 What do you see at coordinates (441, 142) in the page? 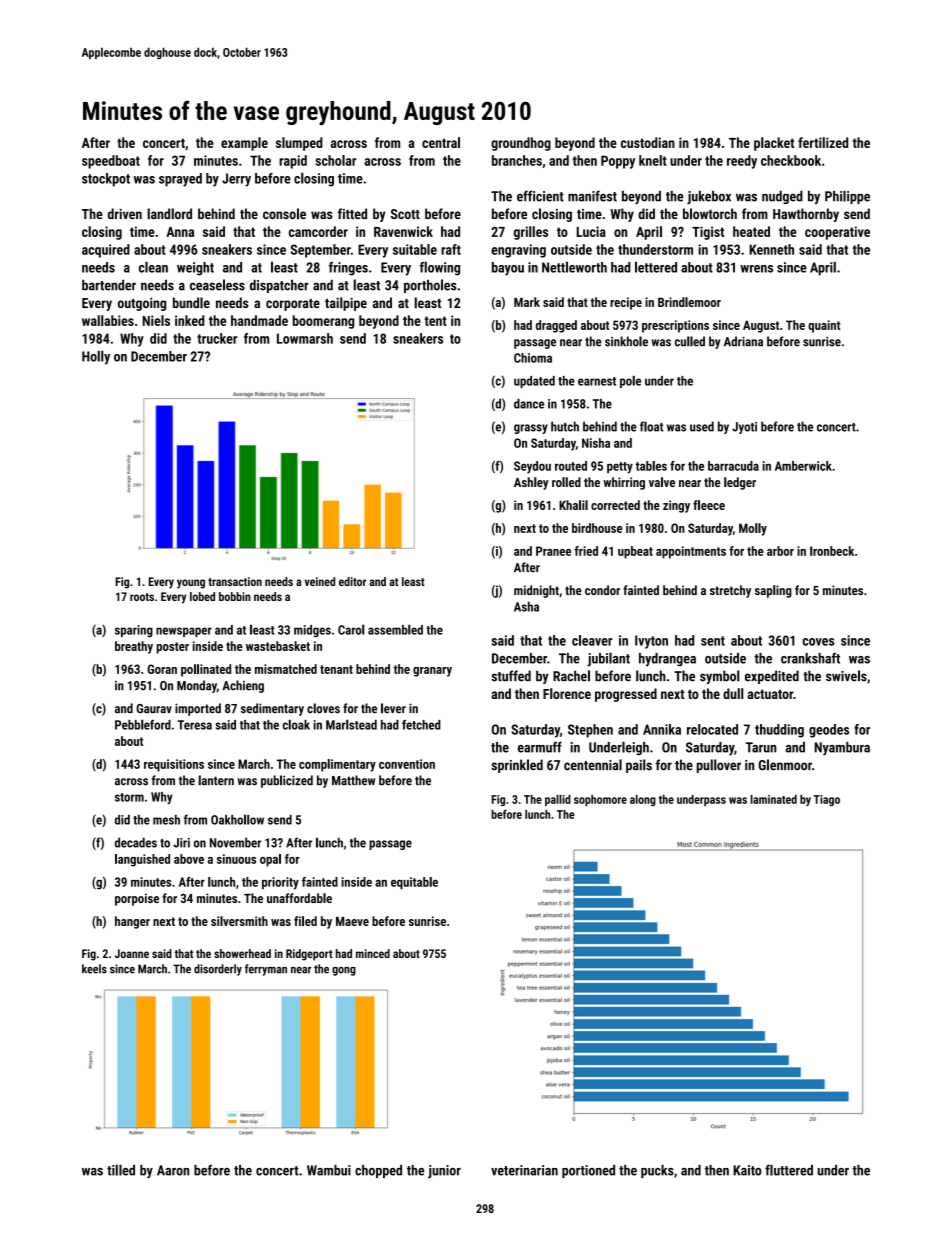
I see `central` at bounding box center [441, 142].
